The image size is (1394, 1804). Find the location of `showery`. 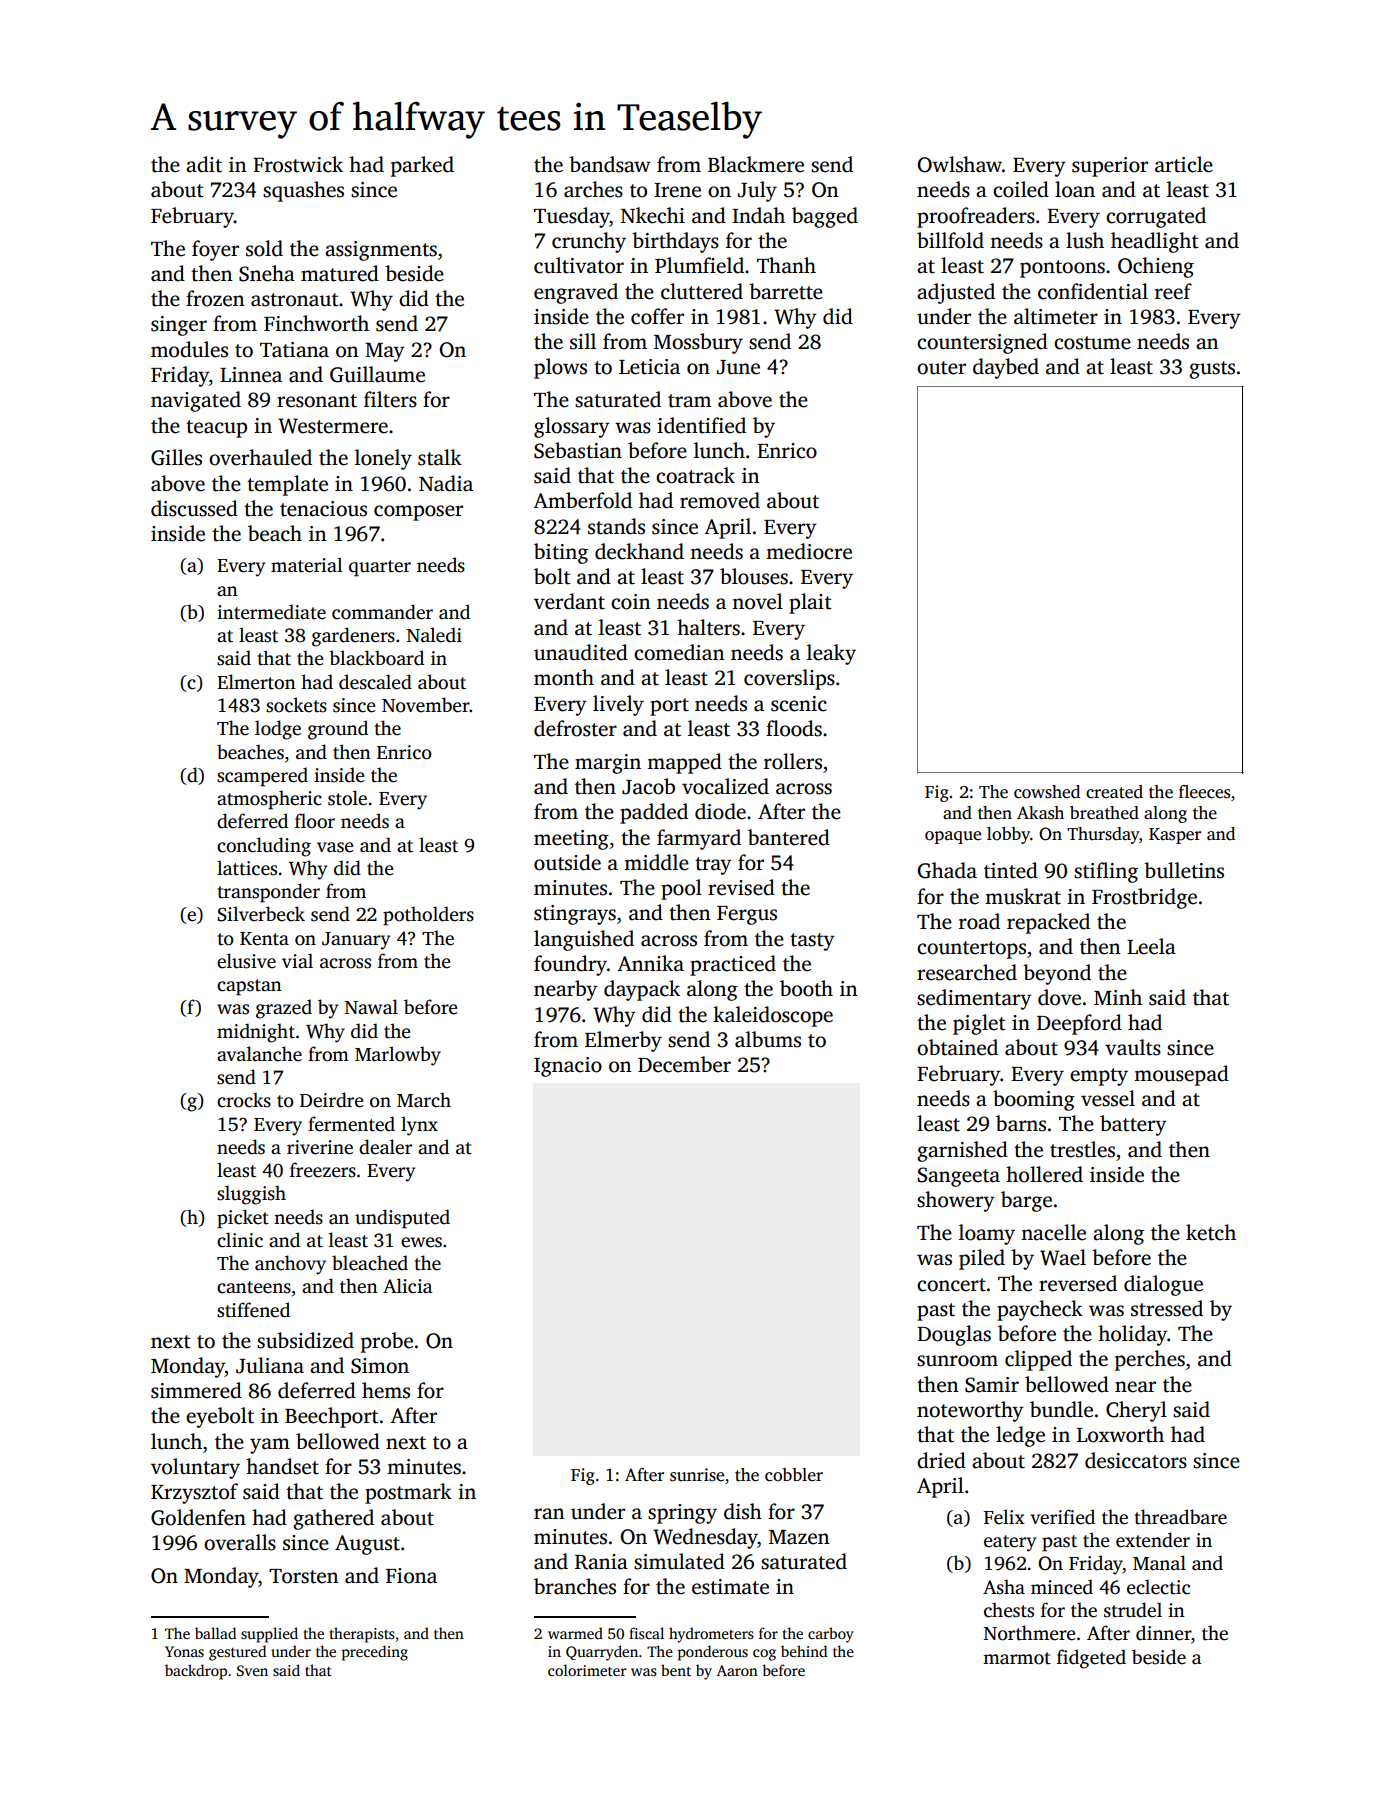

showery is located at coordinates (956, 1201).
